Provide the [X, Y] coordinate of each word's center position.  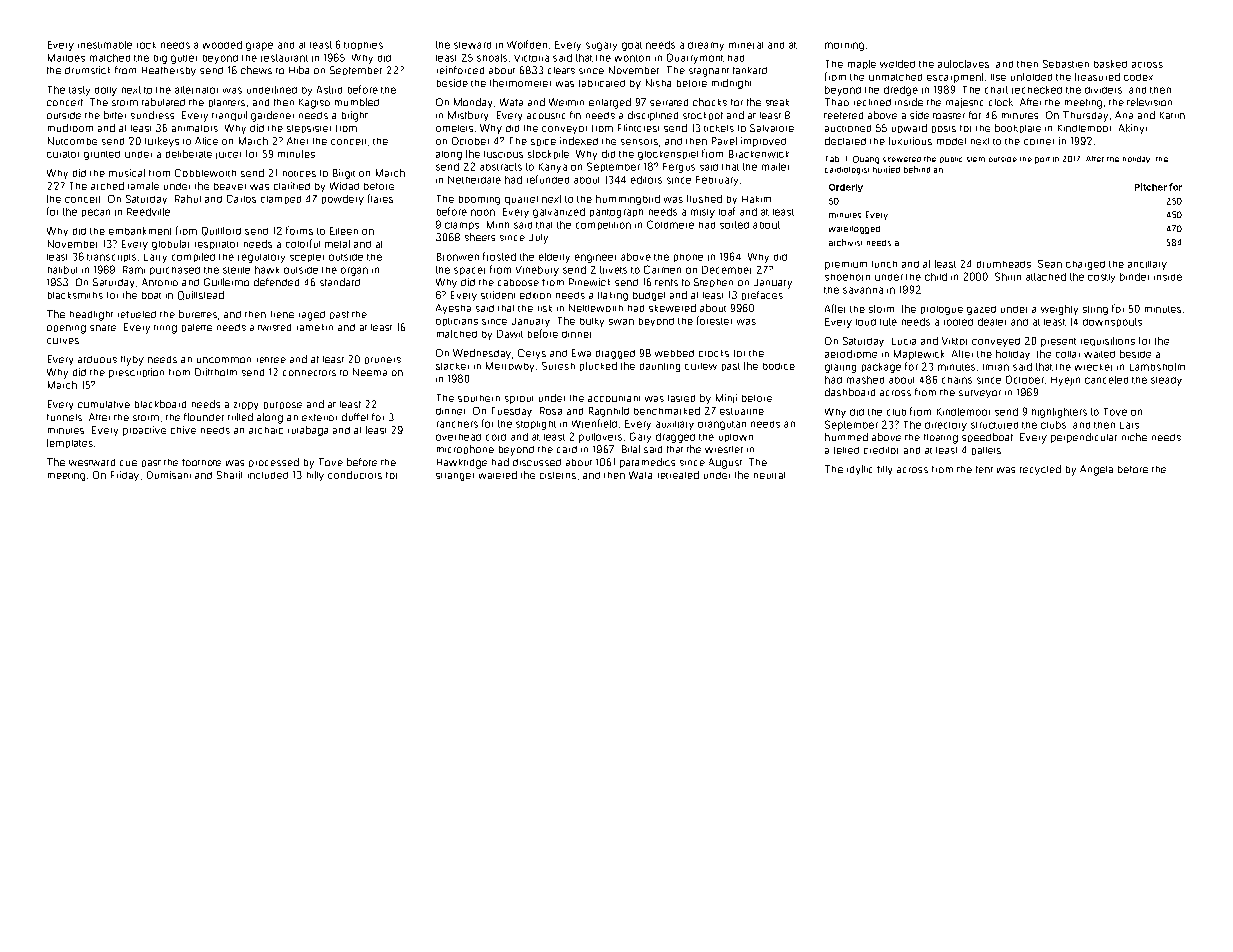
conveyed [996, 342]
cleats [561, 70]
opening [66, 329]
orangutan [722, 425]
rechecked [1037, 90]
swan [621, 322]
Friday [125, 476]
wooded [222, 45]
